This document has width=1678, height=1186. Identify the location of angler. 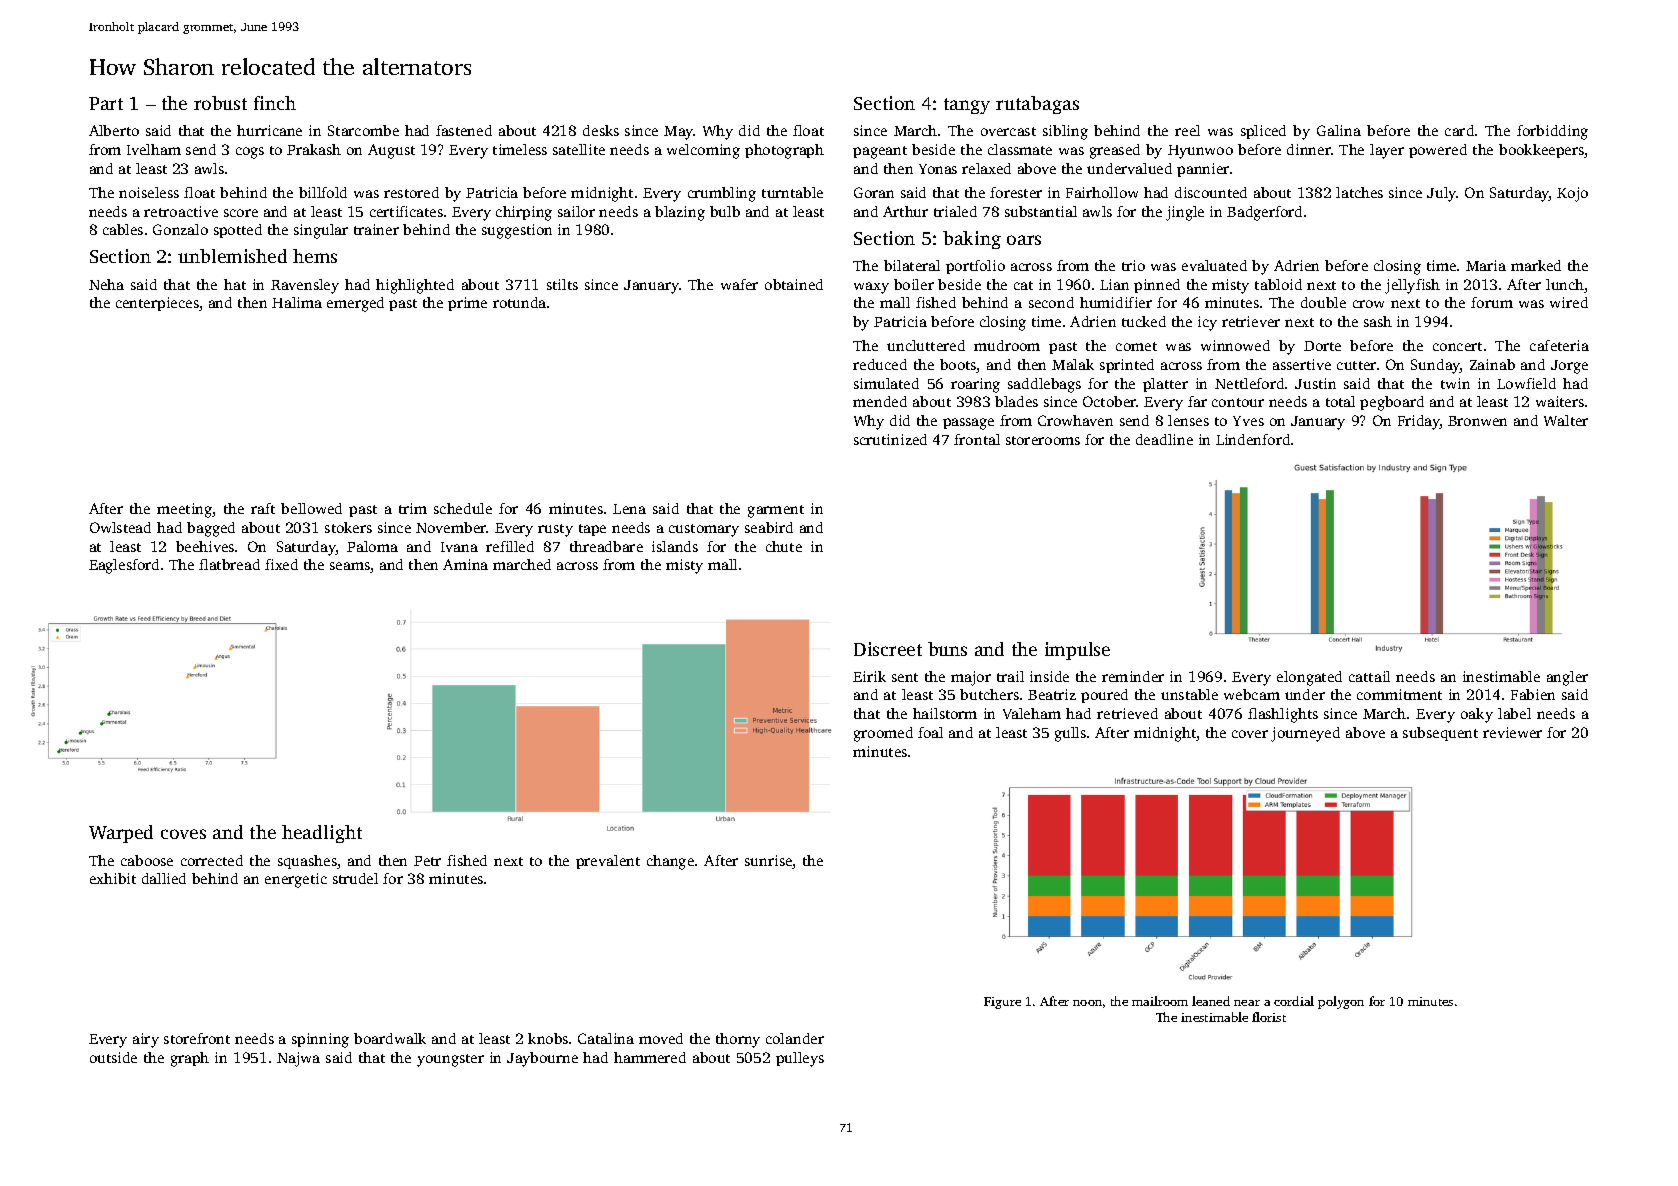
(1567, 678).
